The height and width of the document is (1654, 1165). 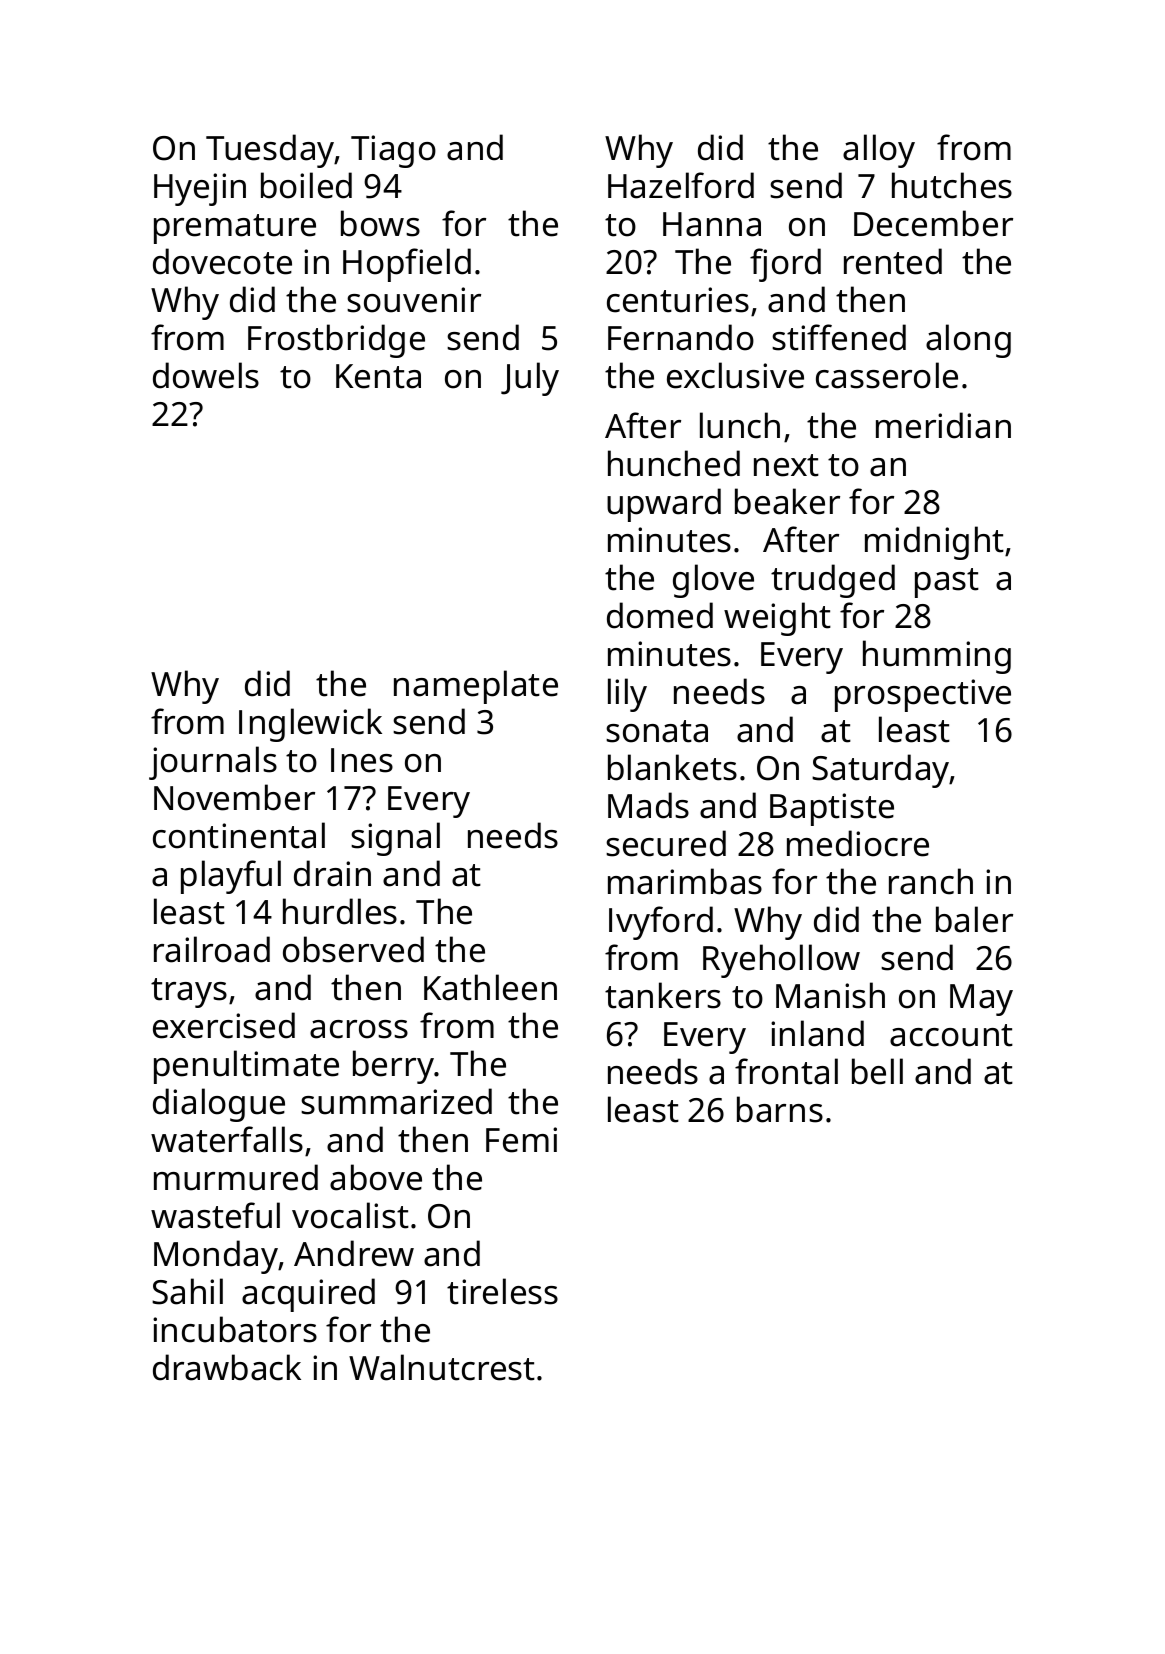 I want to click on Kathleen, so click(x=490, y=987).
